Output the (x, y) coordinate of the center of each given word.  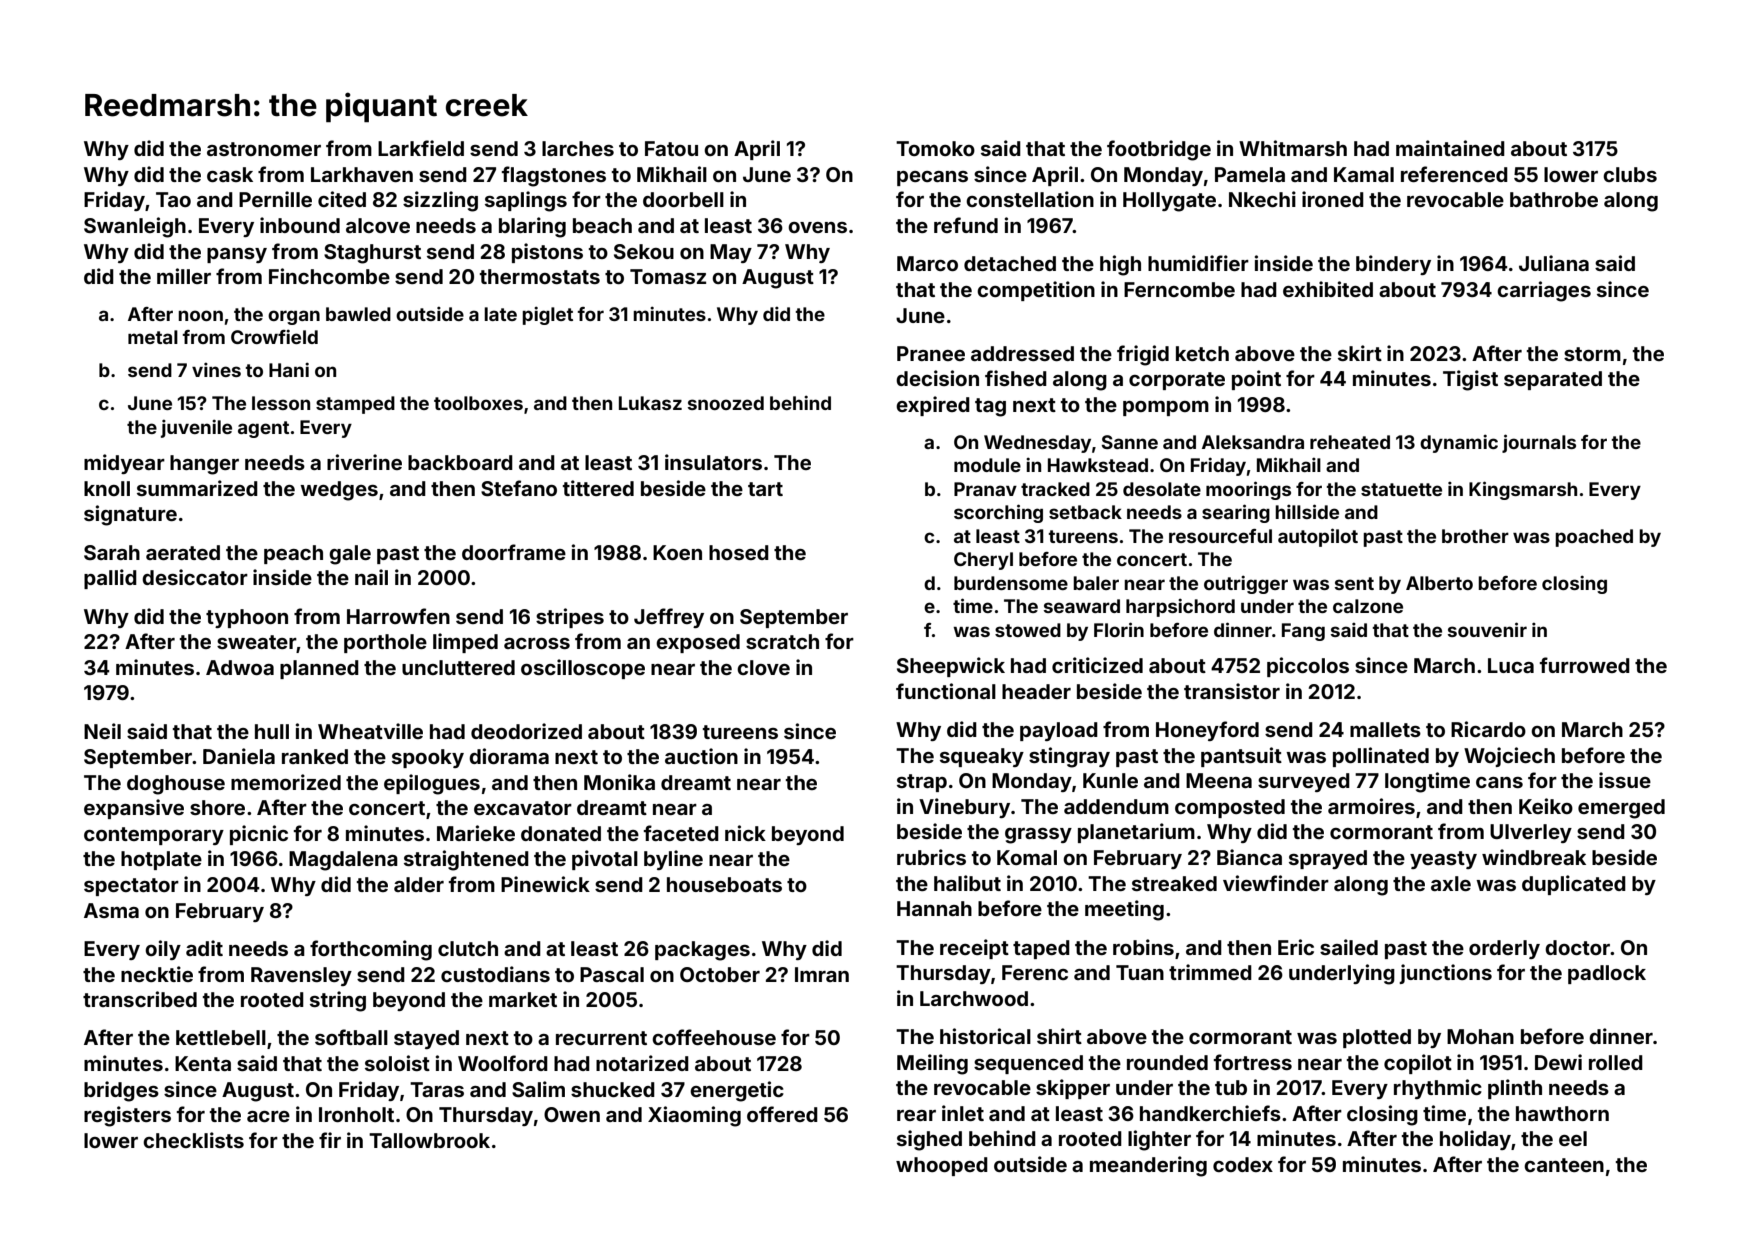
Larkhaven (362, 174)
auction (701, 756)
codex (1243, 1164)
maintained (1450, 148)
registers (127, 1116)
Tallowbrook (429, 1140)
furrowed (1585, 665)
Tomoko (935, 148)
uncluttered (458, 667)
